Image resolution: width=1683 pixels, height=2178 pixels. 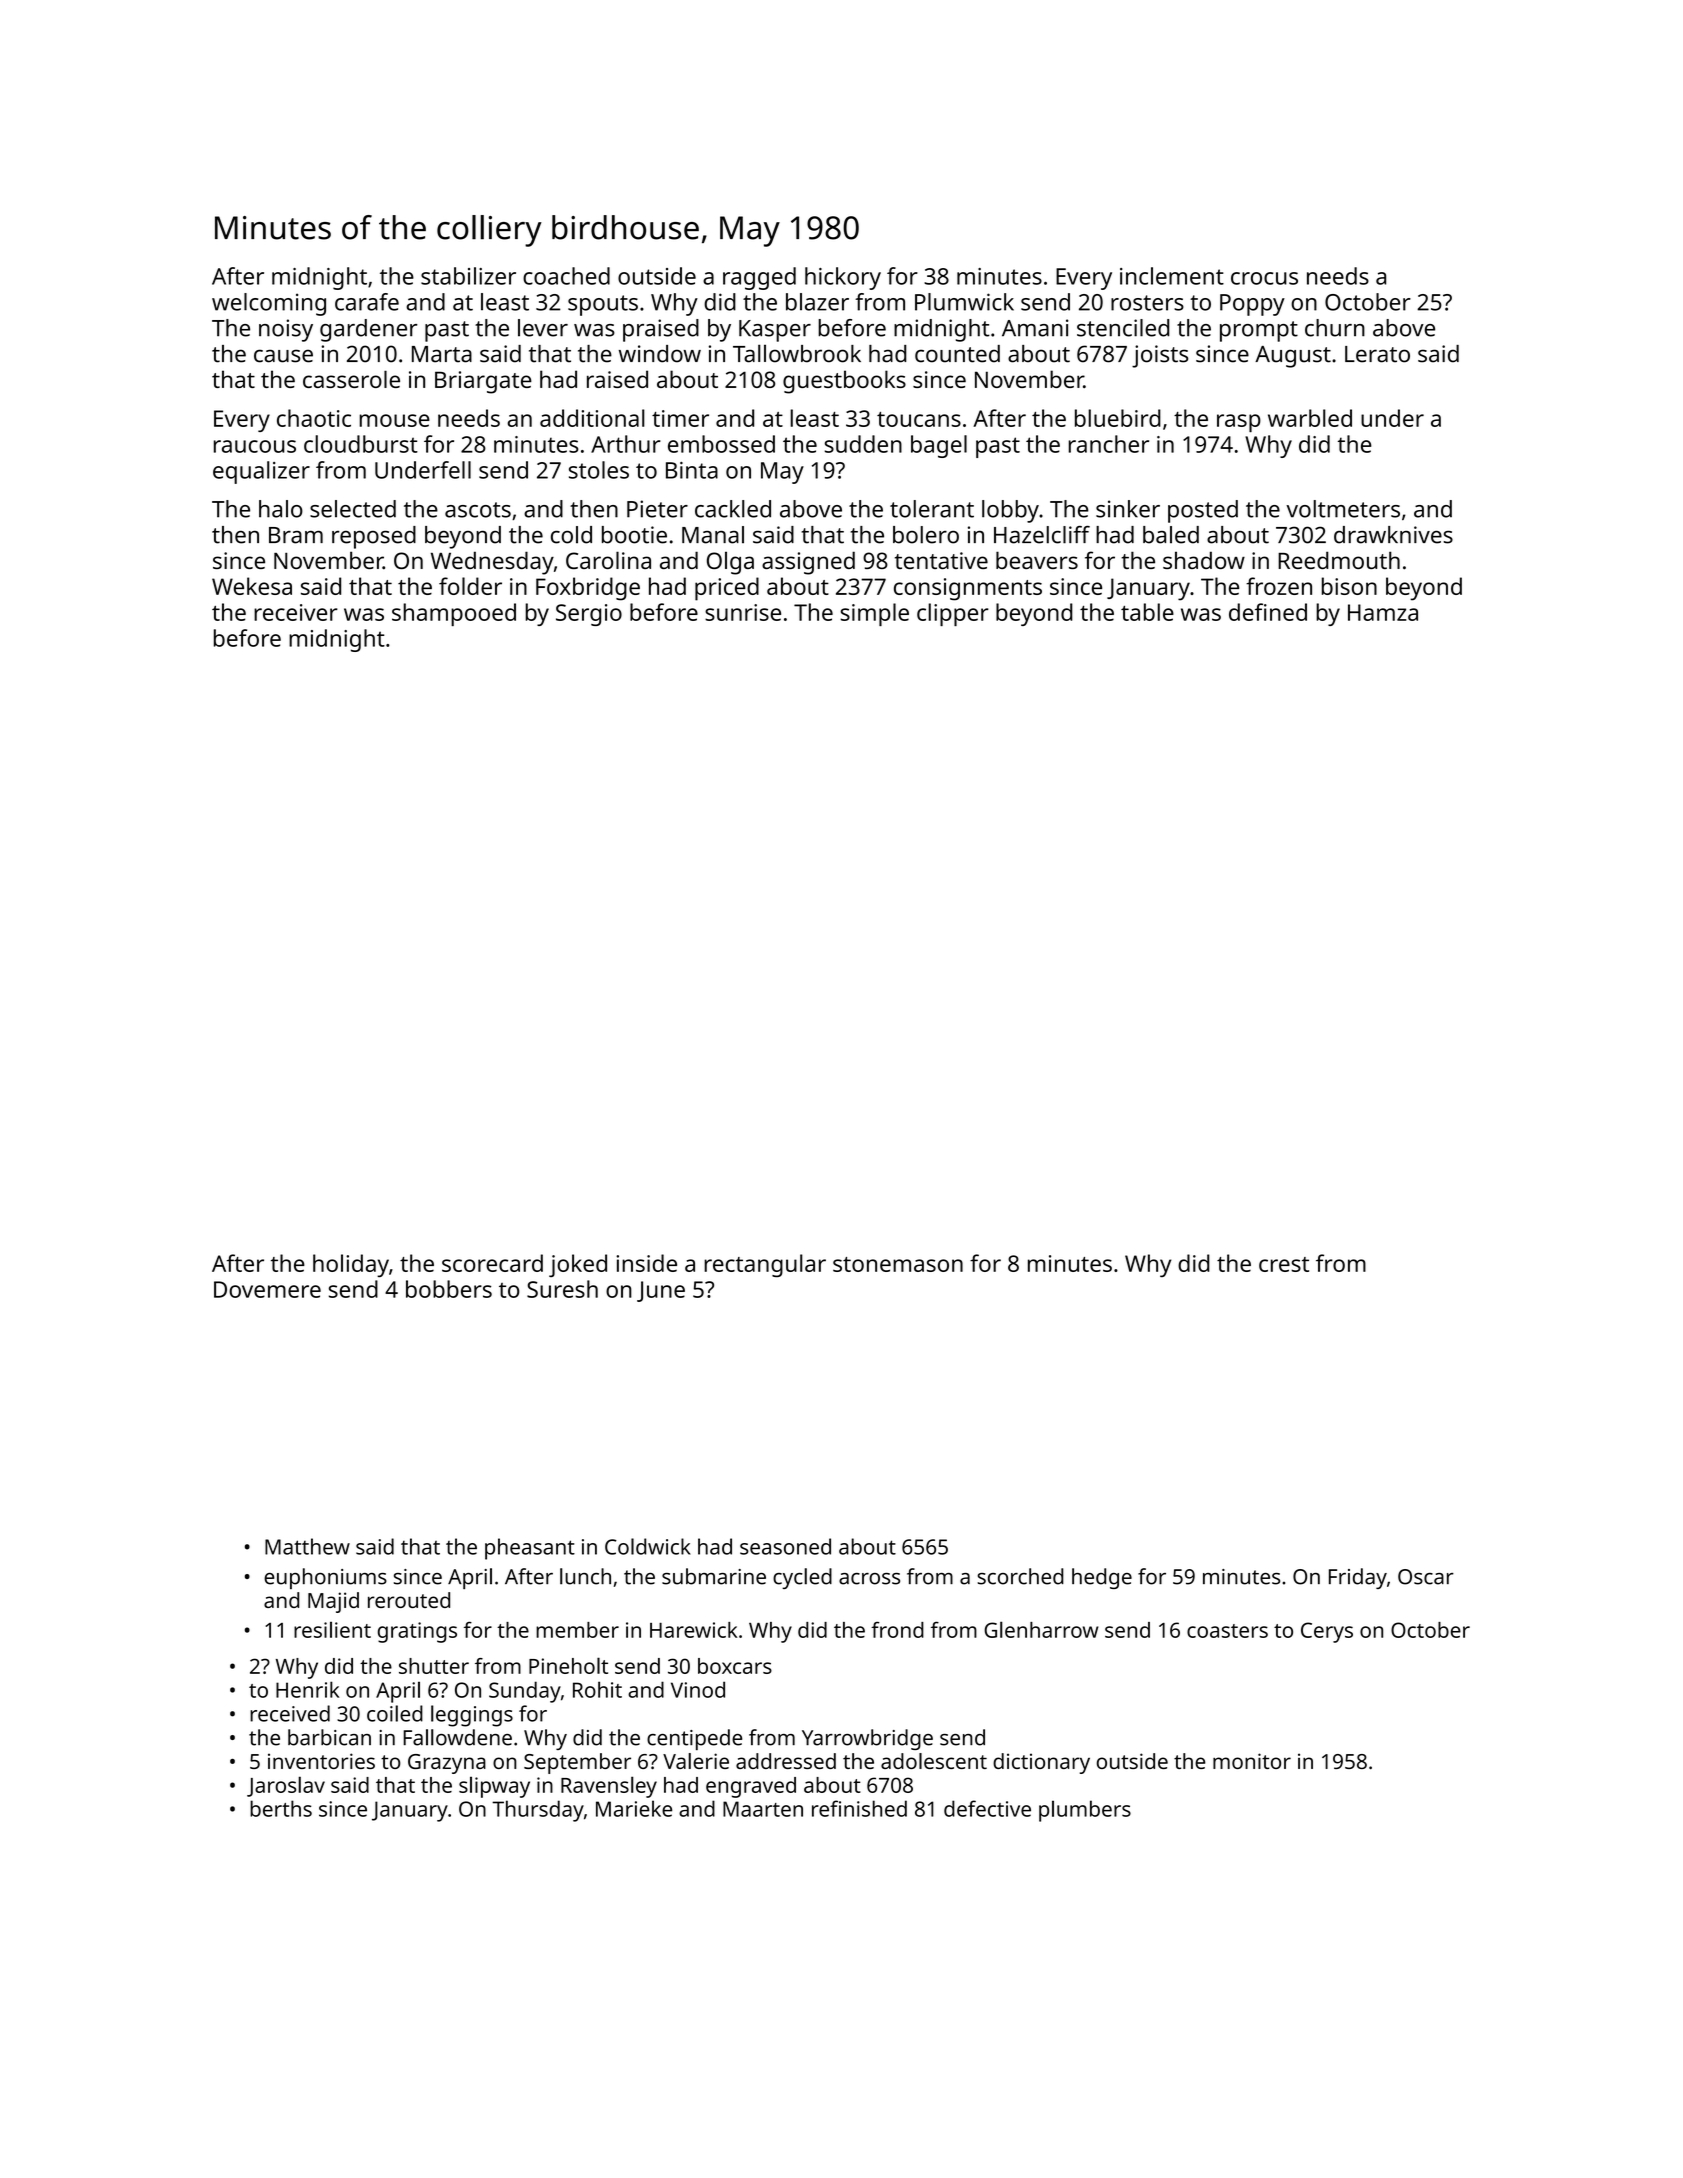 What do you see at coordinates (351, 1265) in the screenshot?
I see `holiday` at bounding box center [351, 1265].
